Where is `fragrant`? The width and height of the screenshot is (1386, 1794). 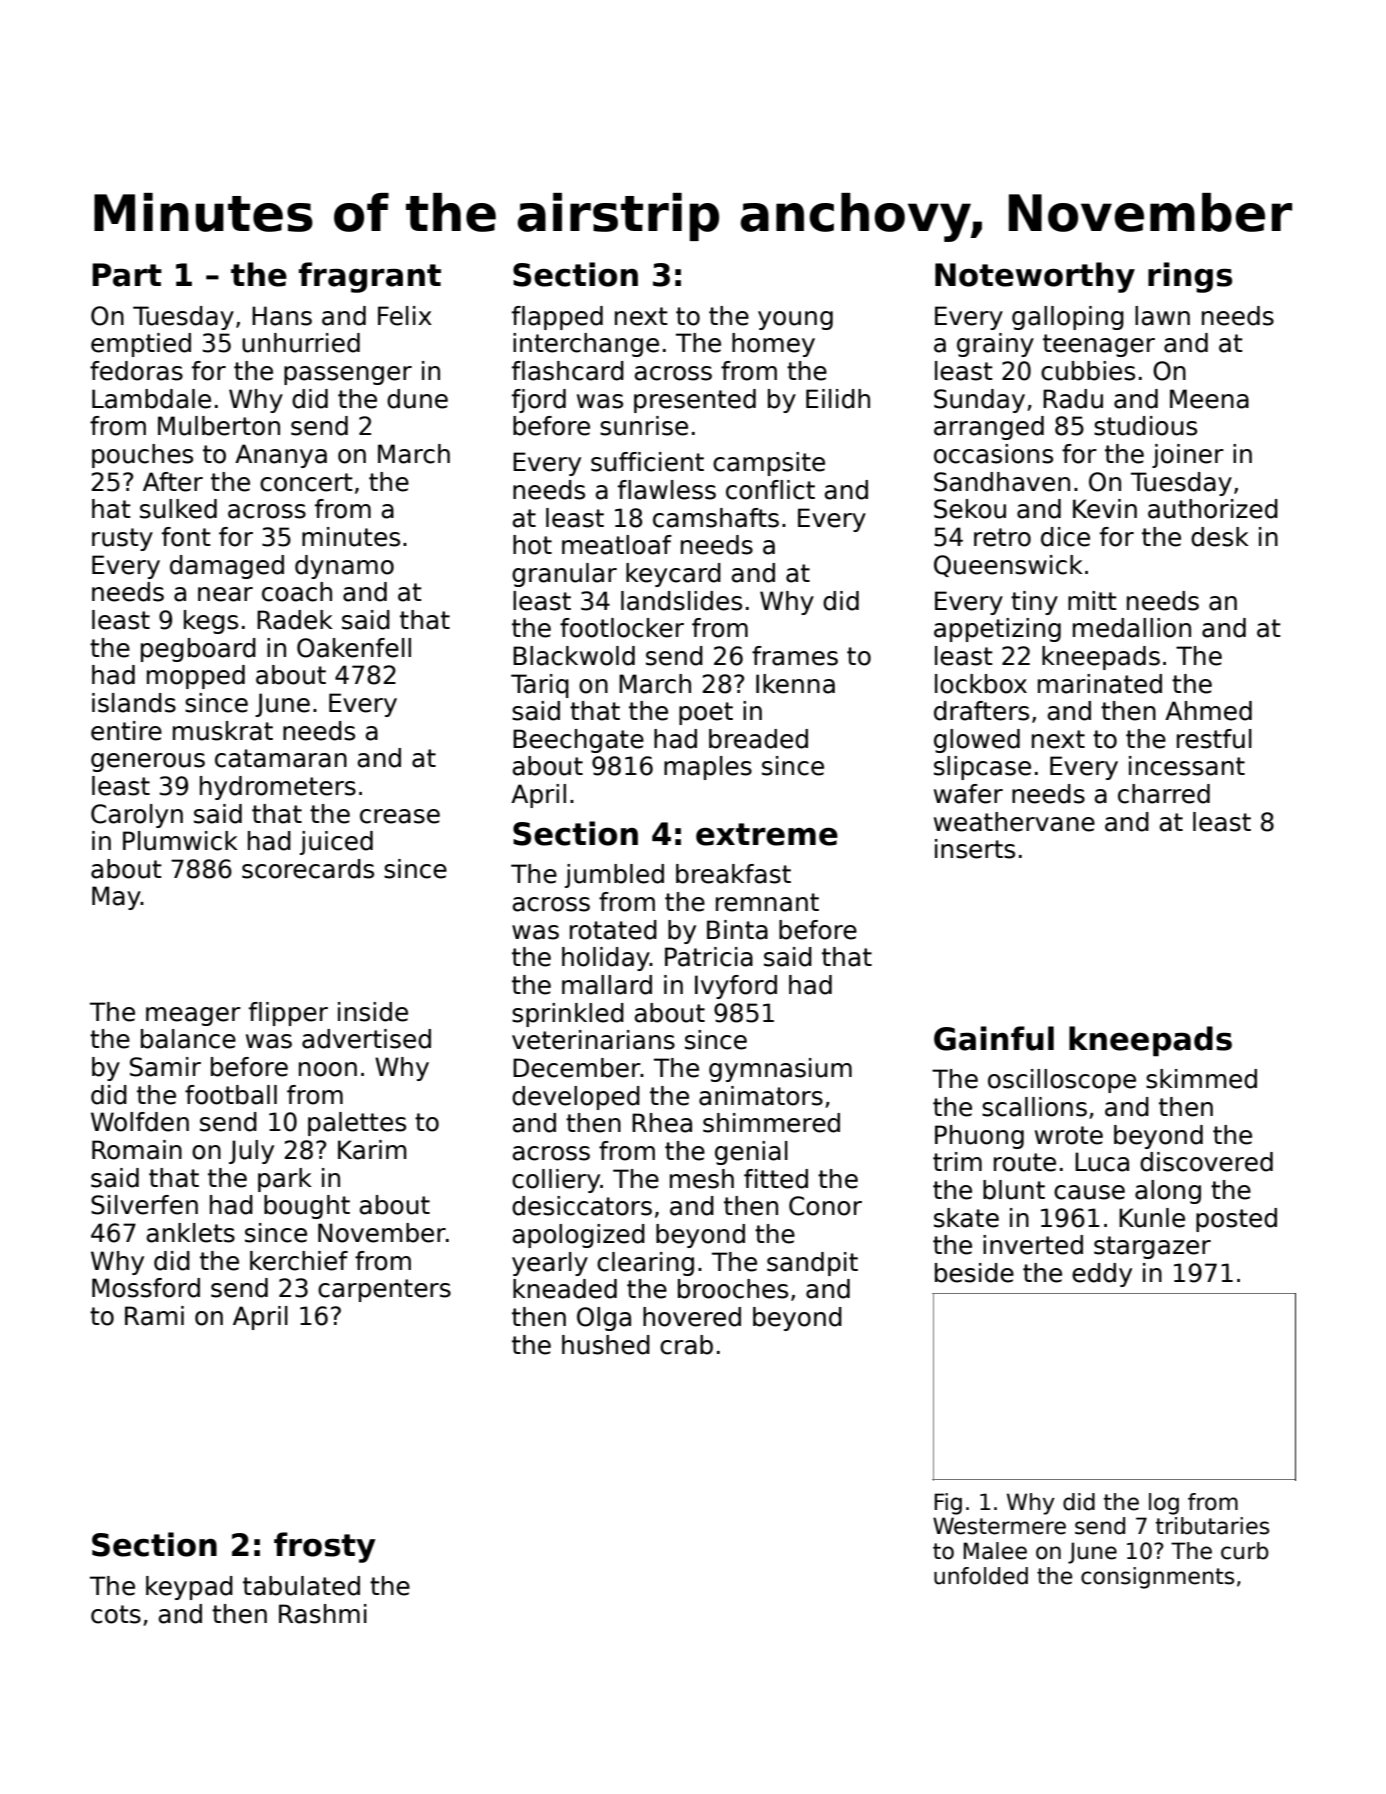
fragrant is located at coordinates (370, 277).
